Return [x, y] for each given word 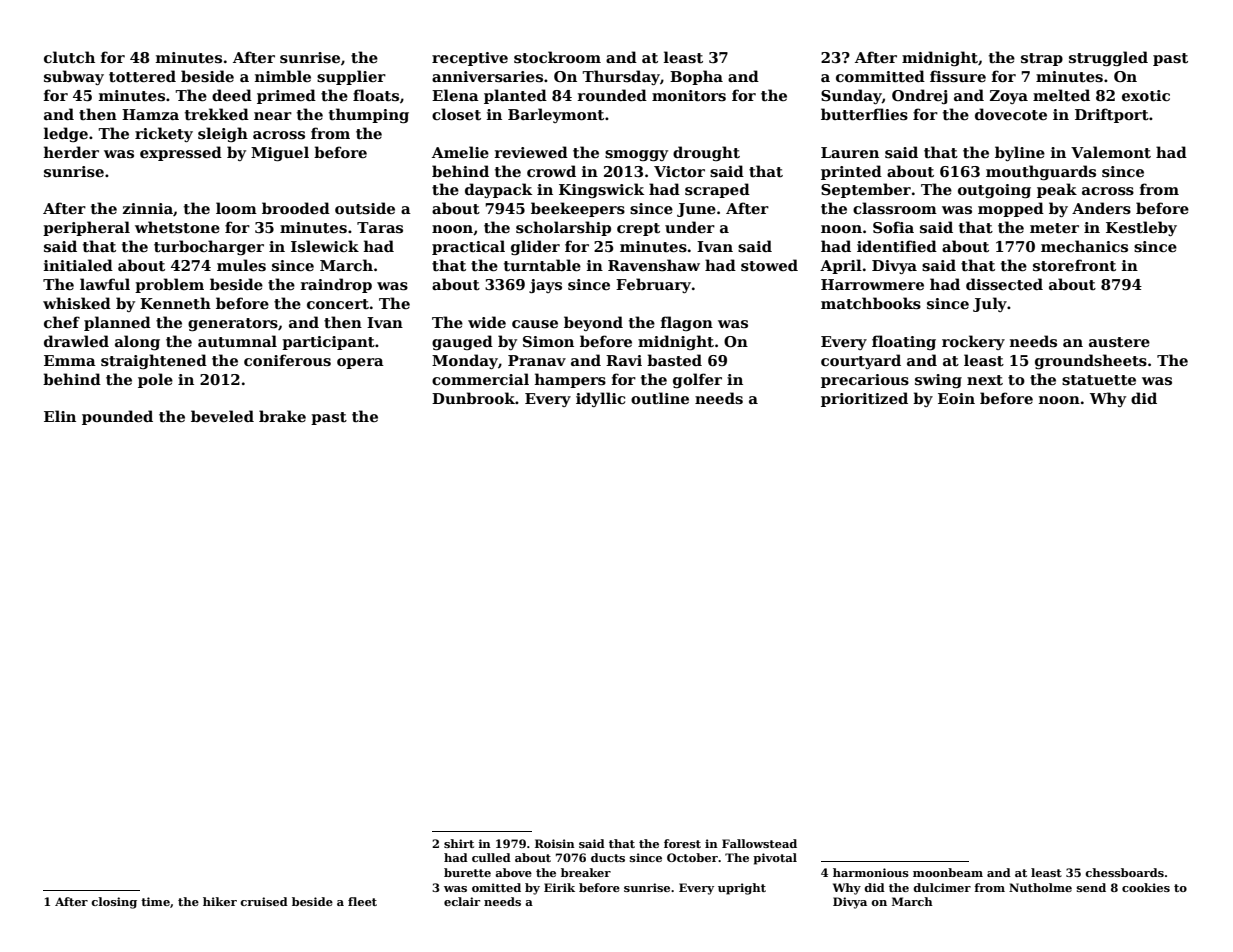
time [155, 901]
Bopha [696, 77]
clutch [69, 57]
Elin [60, 416]
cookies [1146, 887]
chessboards [1124, 872]
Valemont [1111, 152]
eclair [462, 901]
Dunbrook [473, 398]
